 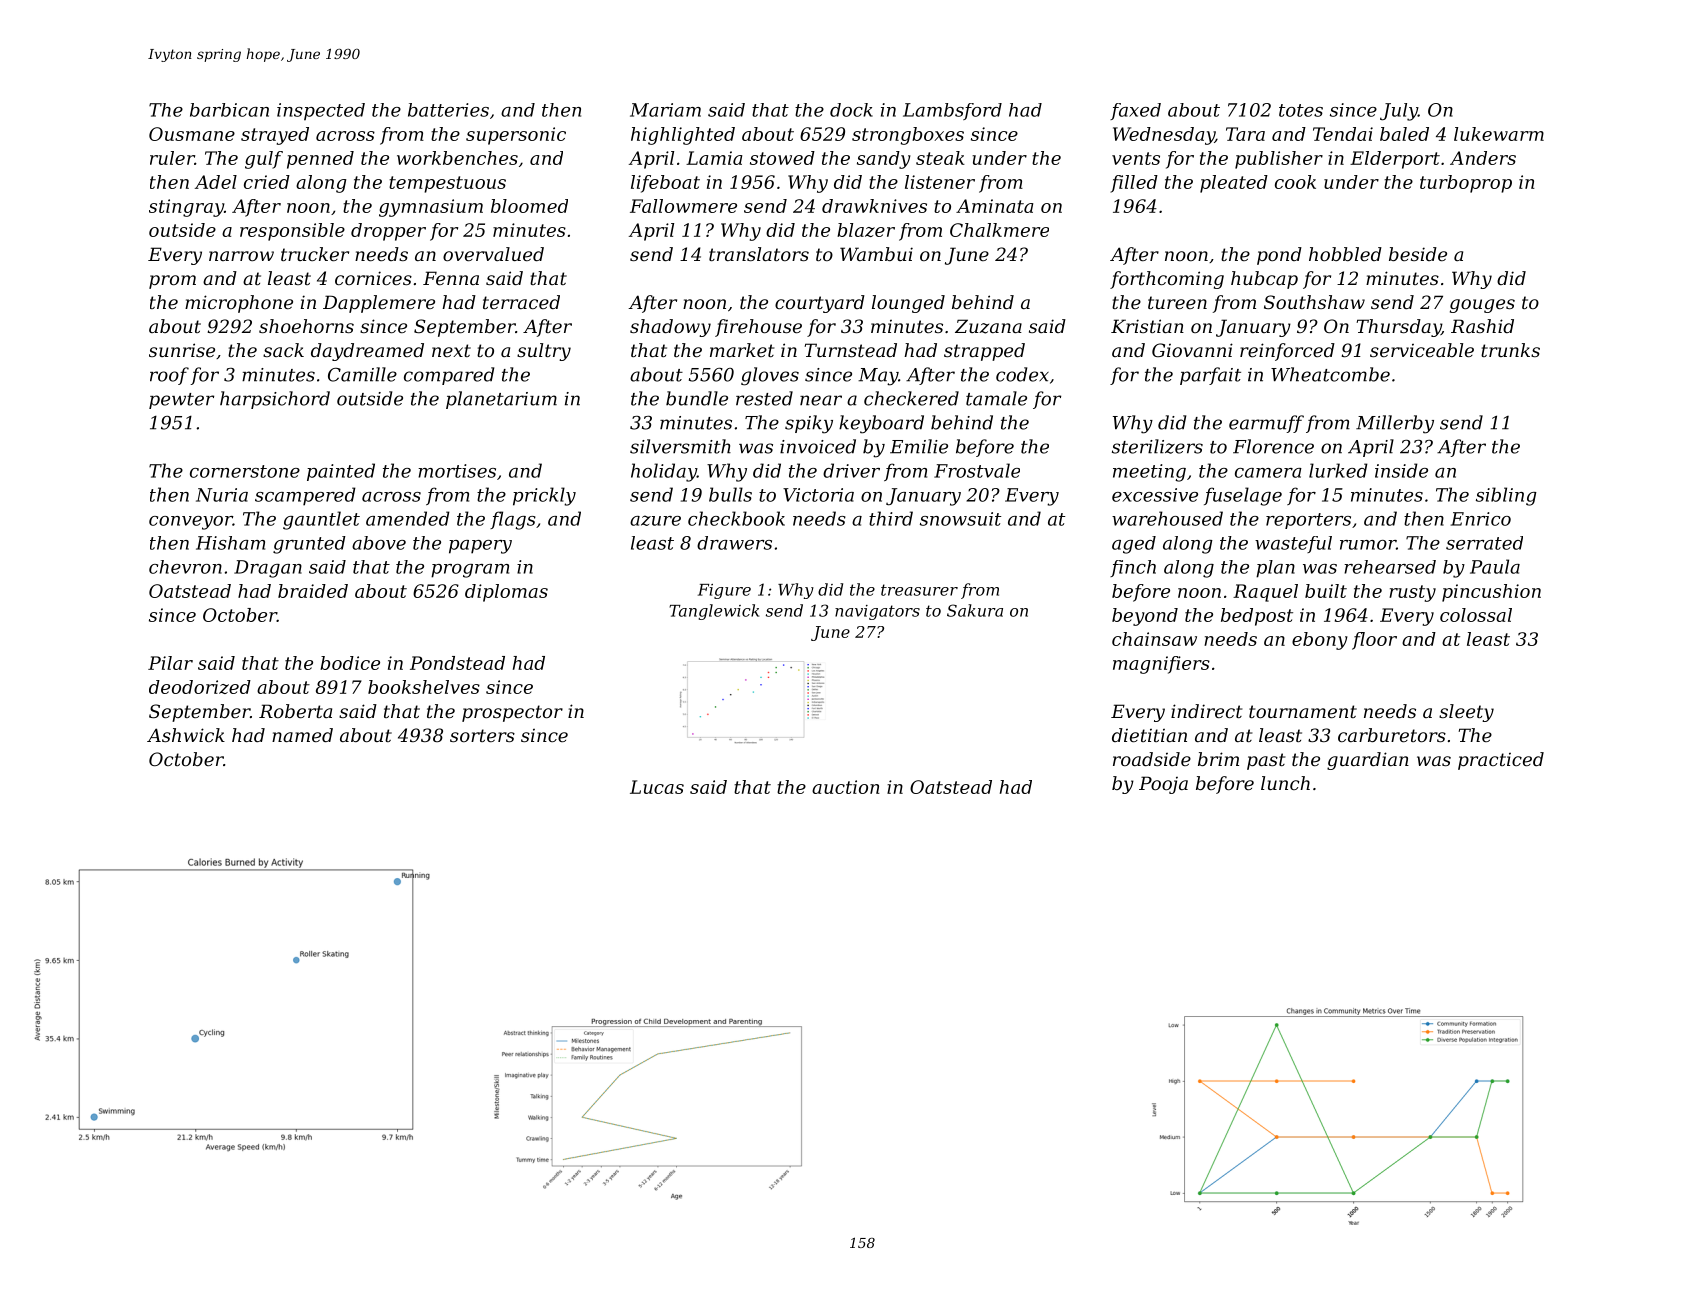 What do you see at coordinates (846, 787) in the screenshot?
I see `auction` at bounding box center [846, 787].
